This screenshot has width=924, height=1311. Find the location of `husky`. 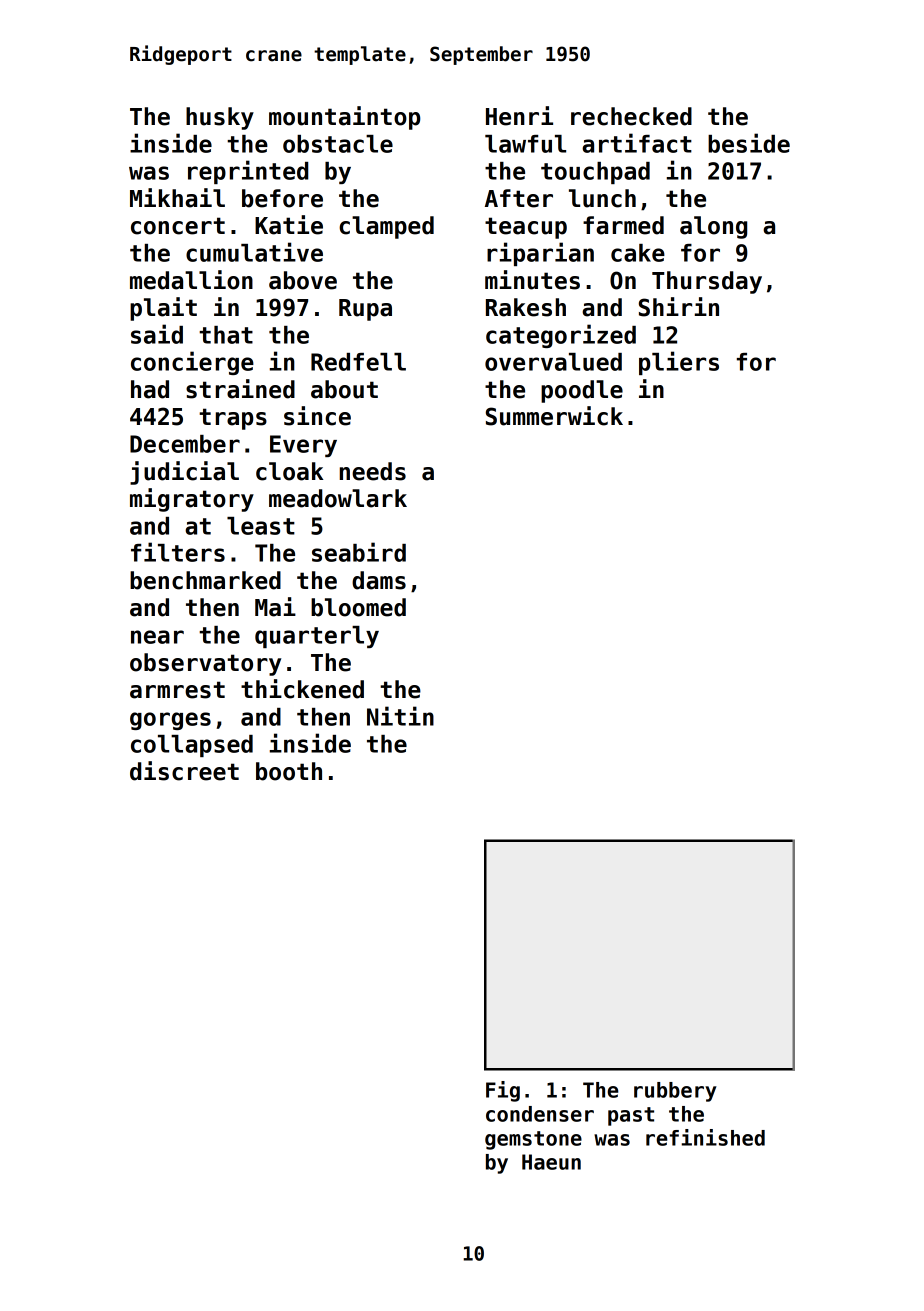

husky is located at coordinates (220, 118).
